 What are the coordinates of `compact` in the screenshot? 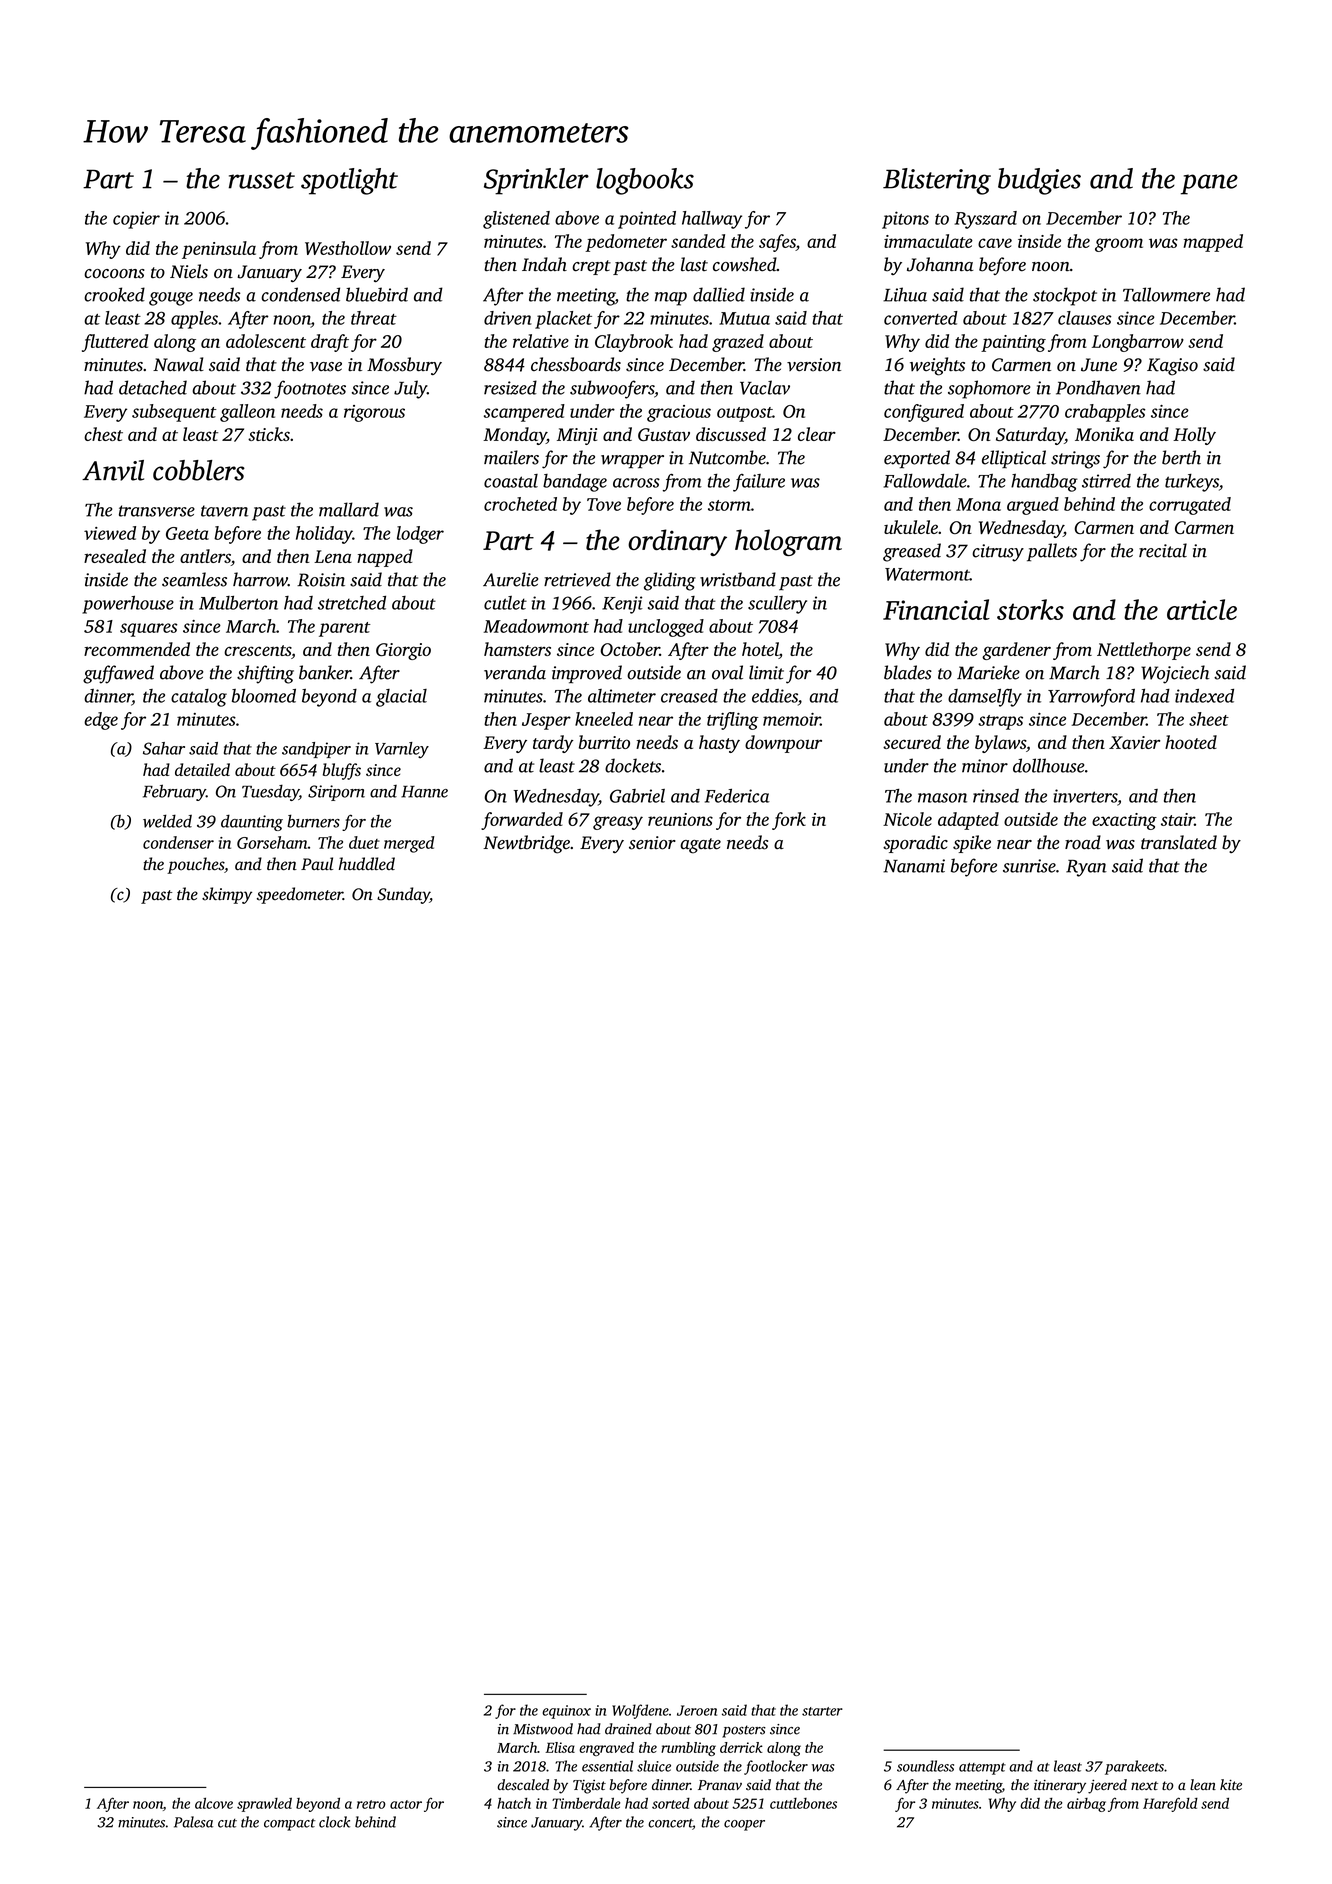 It's located at (289, 1825).
